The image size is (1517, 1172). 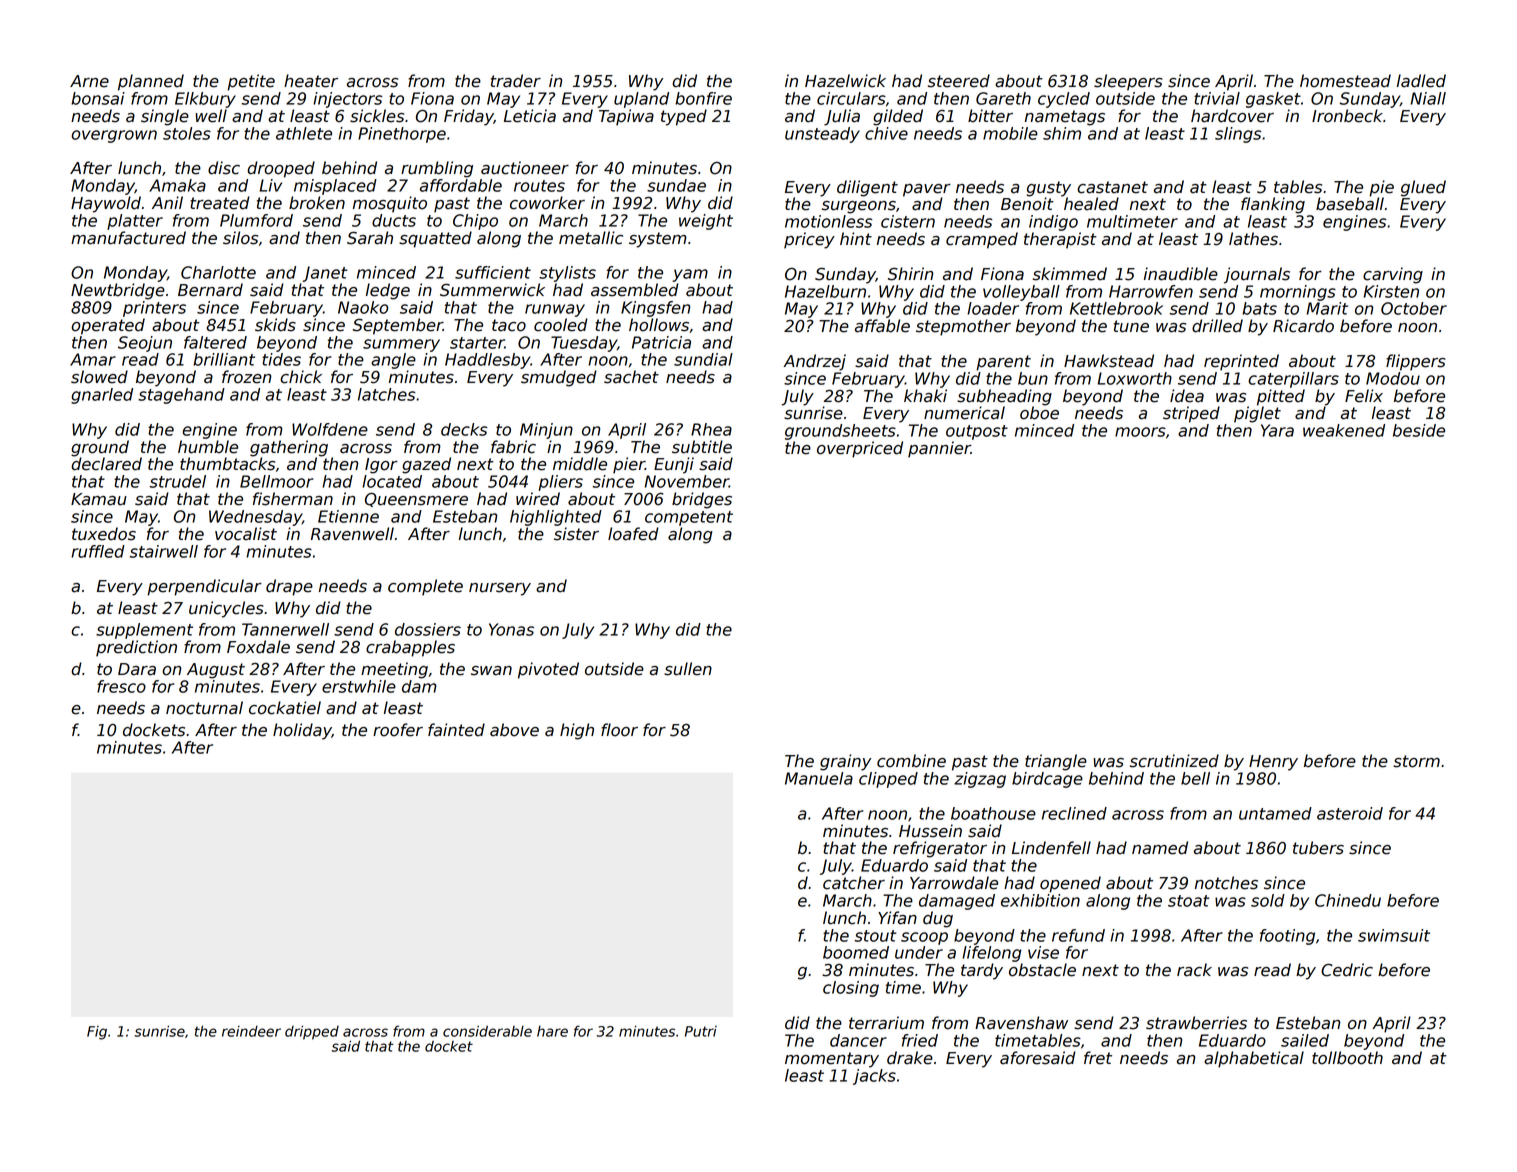 What do you see at coordinates (1347, 1058) in the screenshot?
I see `tollbooth` at bounding box center [1347, 1058].
